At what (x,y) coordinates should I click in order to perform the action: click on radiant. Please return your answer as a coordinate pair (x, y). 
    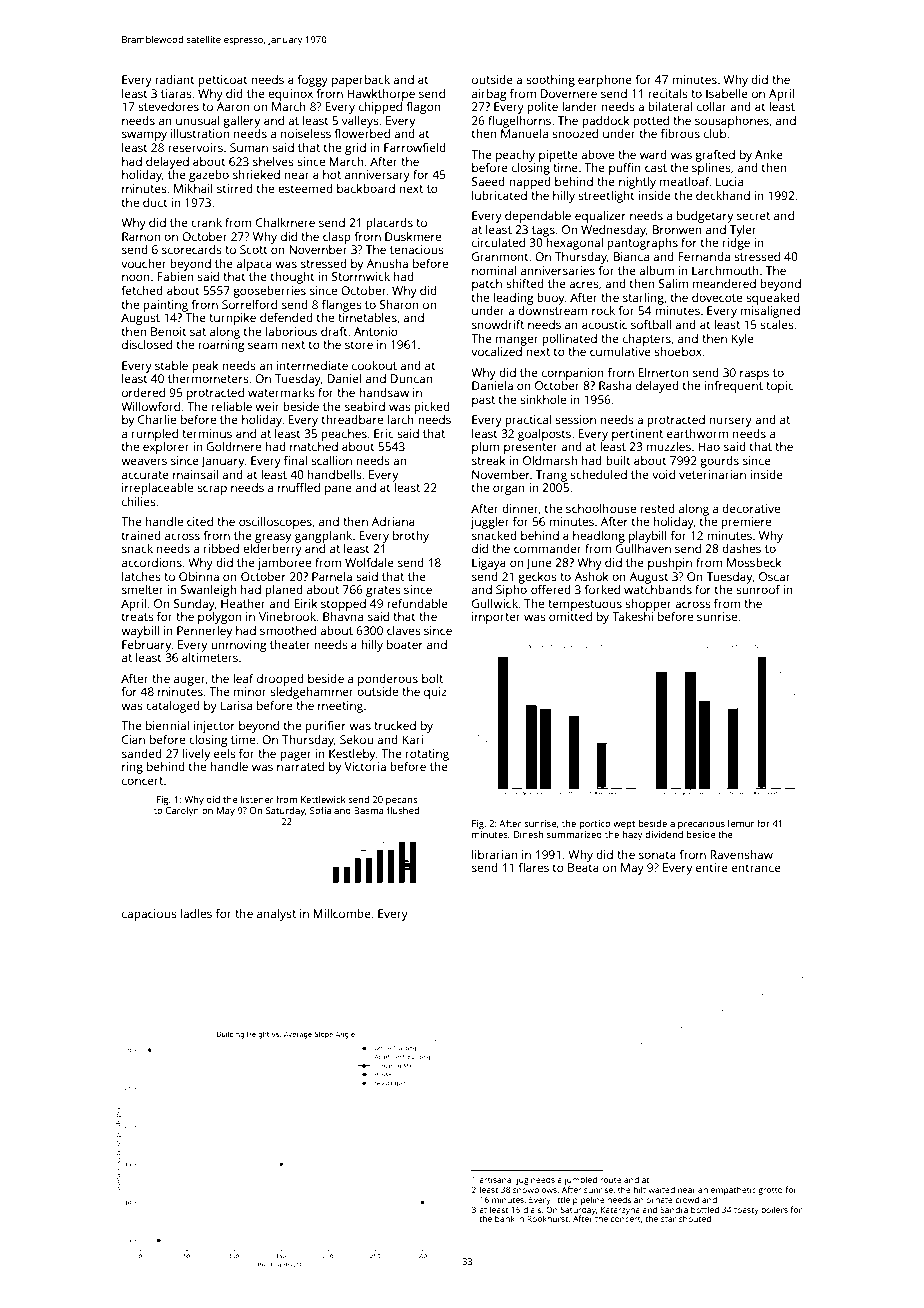
    Looking at the image, I should click on (175, 79).
